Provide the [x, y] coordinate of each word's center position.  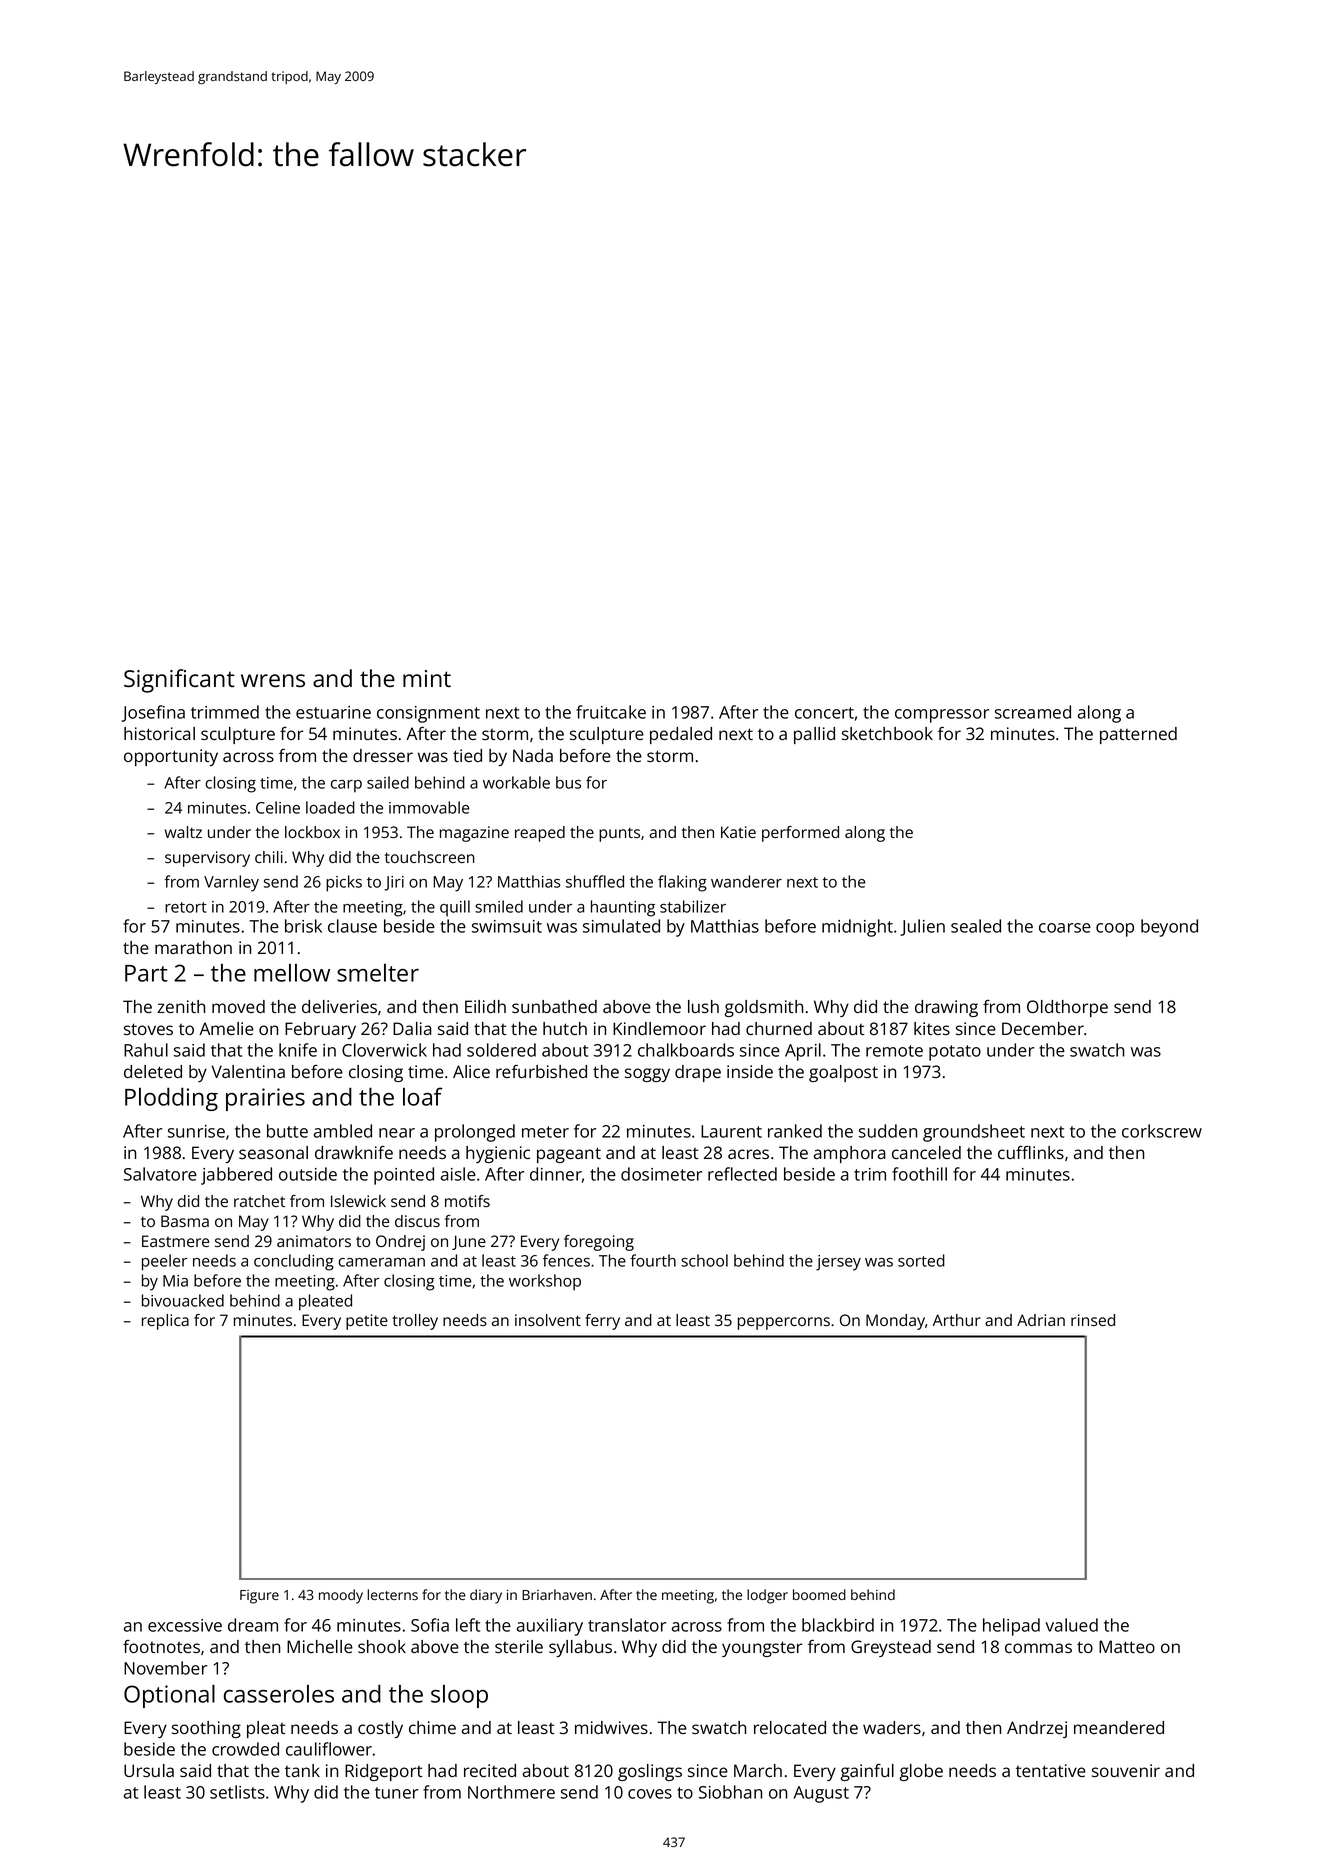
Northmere [511, 1792]
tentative [1051, 1770]
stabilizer [693, 906]
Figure [259, 1597]
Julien [922, 927]
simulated [621, 926]
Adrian [1041, 1320]
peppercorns [784, 1323]
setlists [237, 1792]
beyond [1169, 928]
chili [269, 857]
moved [238, 1006]
